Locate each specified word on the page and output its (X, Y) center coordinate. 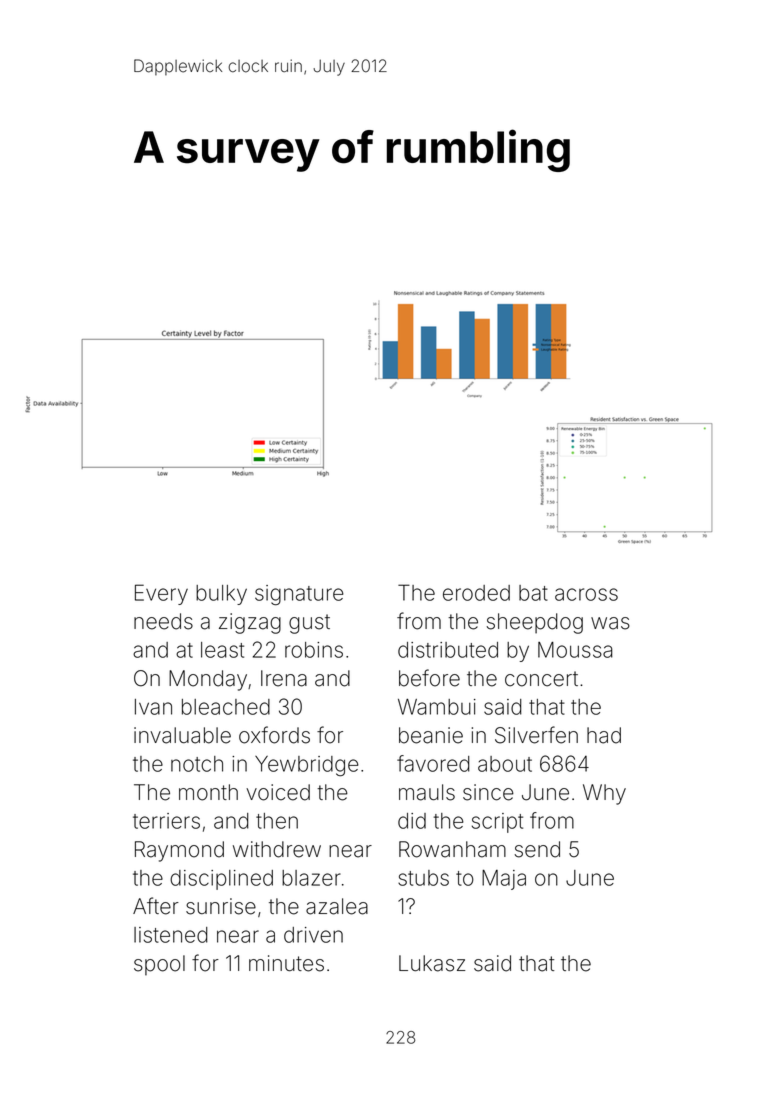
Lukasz (432, 963)
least (222, 650)
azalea (337, 906)
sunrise (221, 906)
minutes (286, 963)
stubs (423, 878)
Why (604, 794)
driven (313, 935)
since (488, 792)
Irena (284, 678)
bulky (221, 595)
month (208, 792)
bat (533, 593)
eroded (476, 593)
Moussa (575, 650)
